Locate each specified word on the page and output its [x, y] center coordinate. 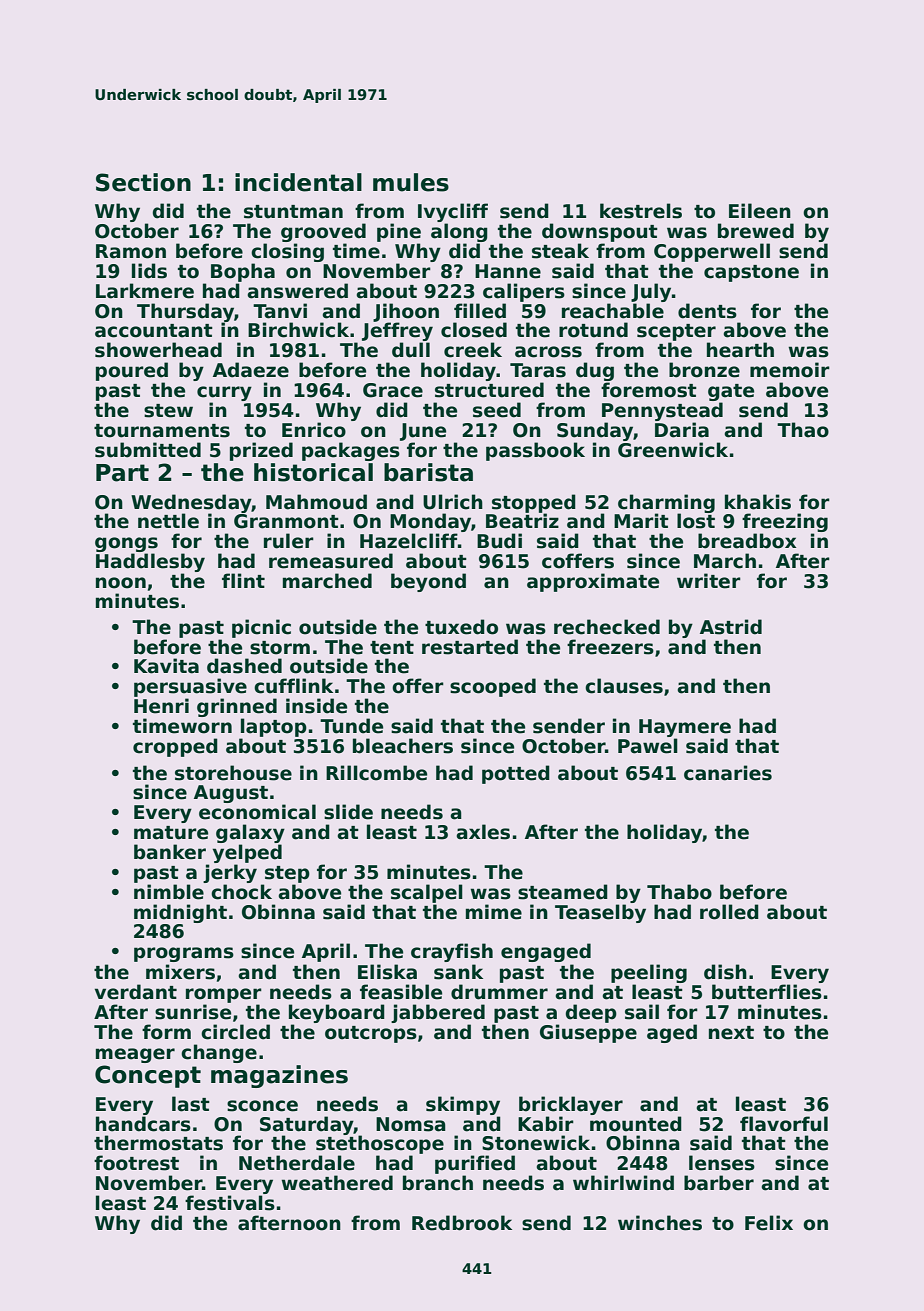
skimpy [463, 1105]
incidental [298, 182]
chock [241, 892]
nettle [168, 521]
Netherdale [297, 1163]
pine [399, 232]
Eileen [760, 211]
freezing [785, 522]
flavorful [784, 1124]
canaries [728, 773]
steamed [563, 892]
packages [351, 451]
